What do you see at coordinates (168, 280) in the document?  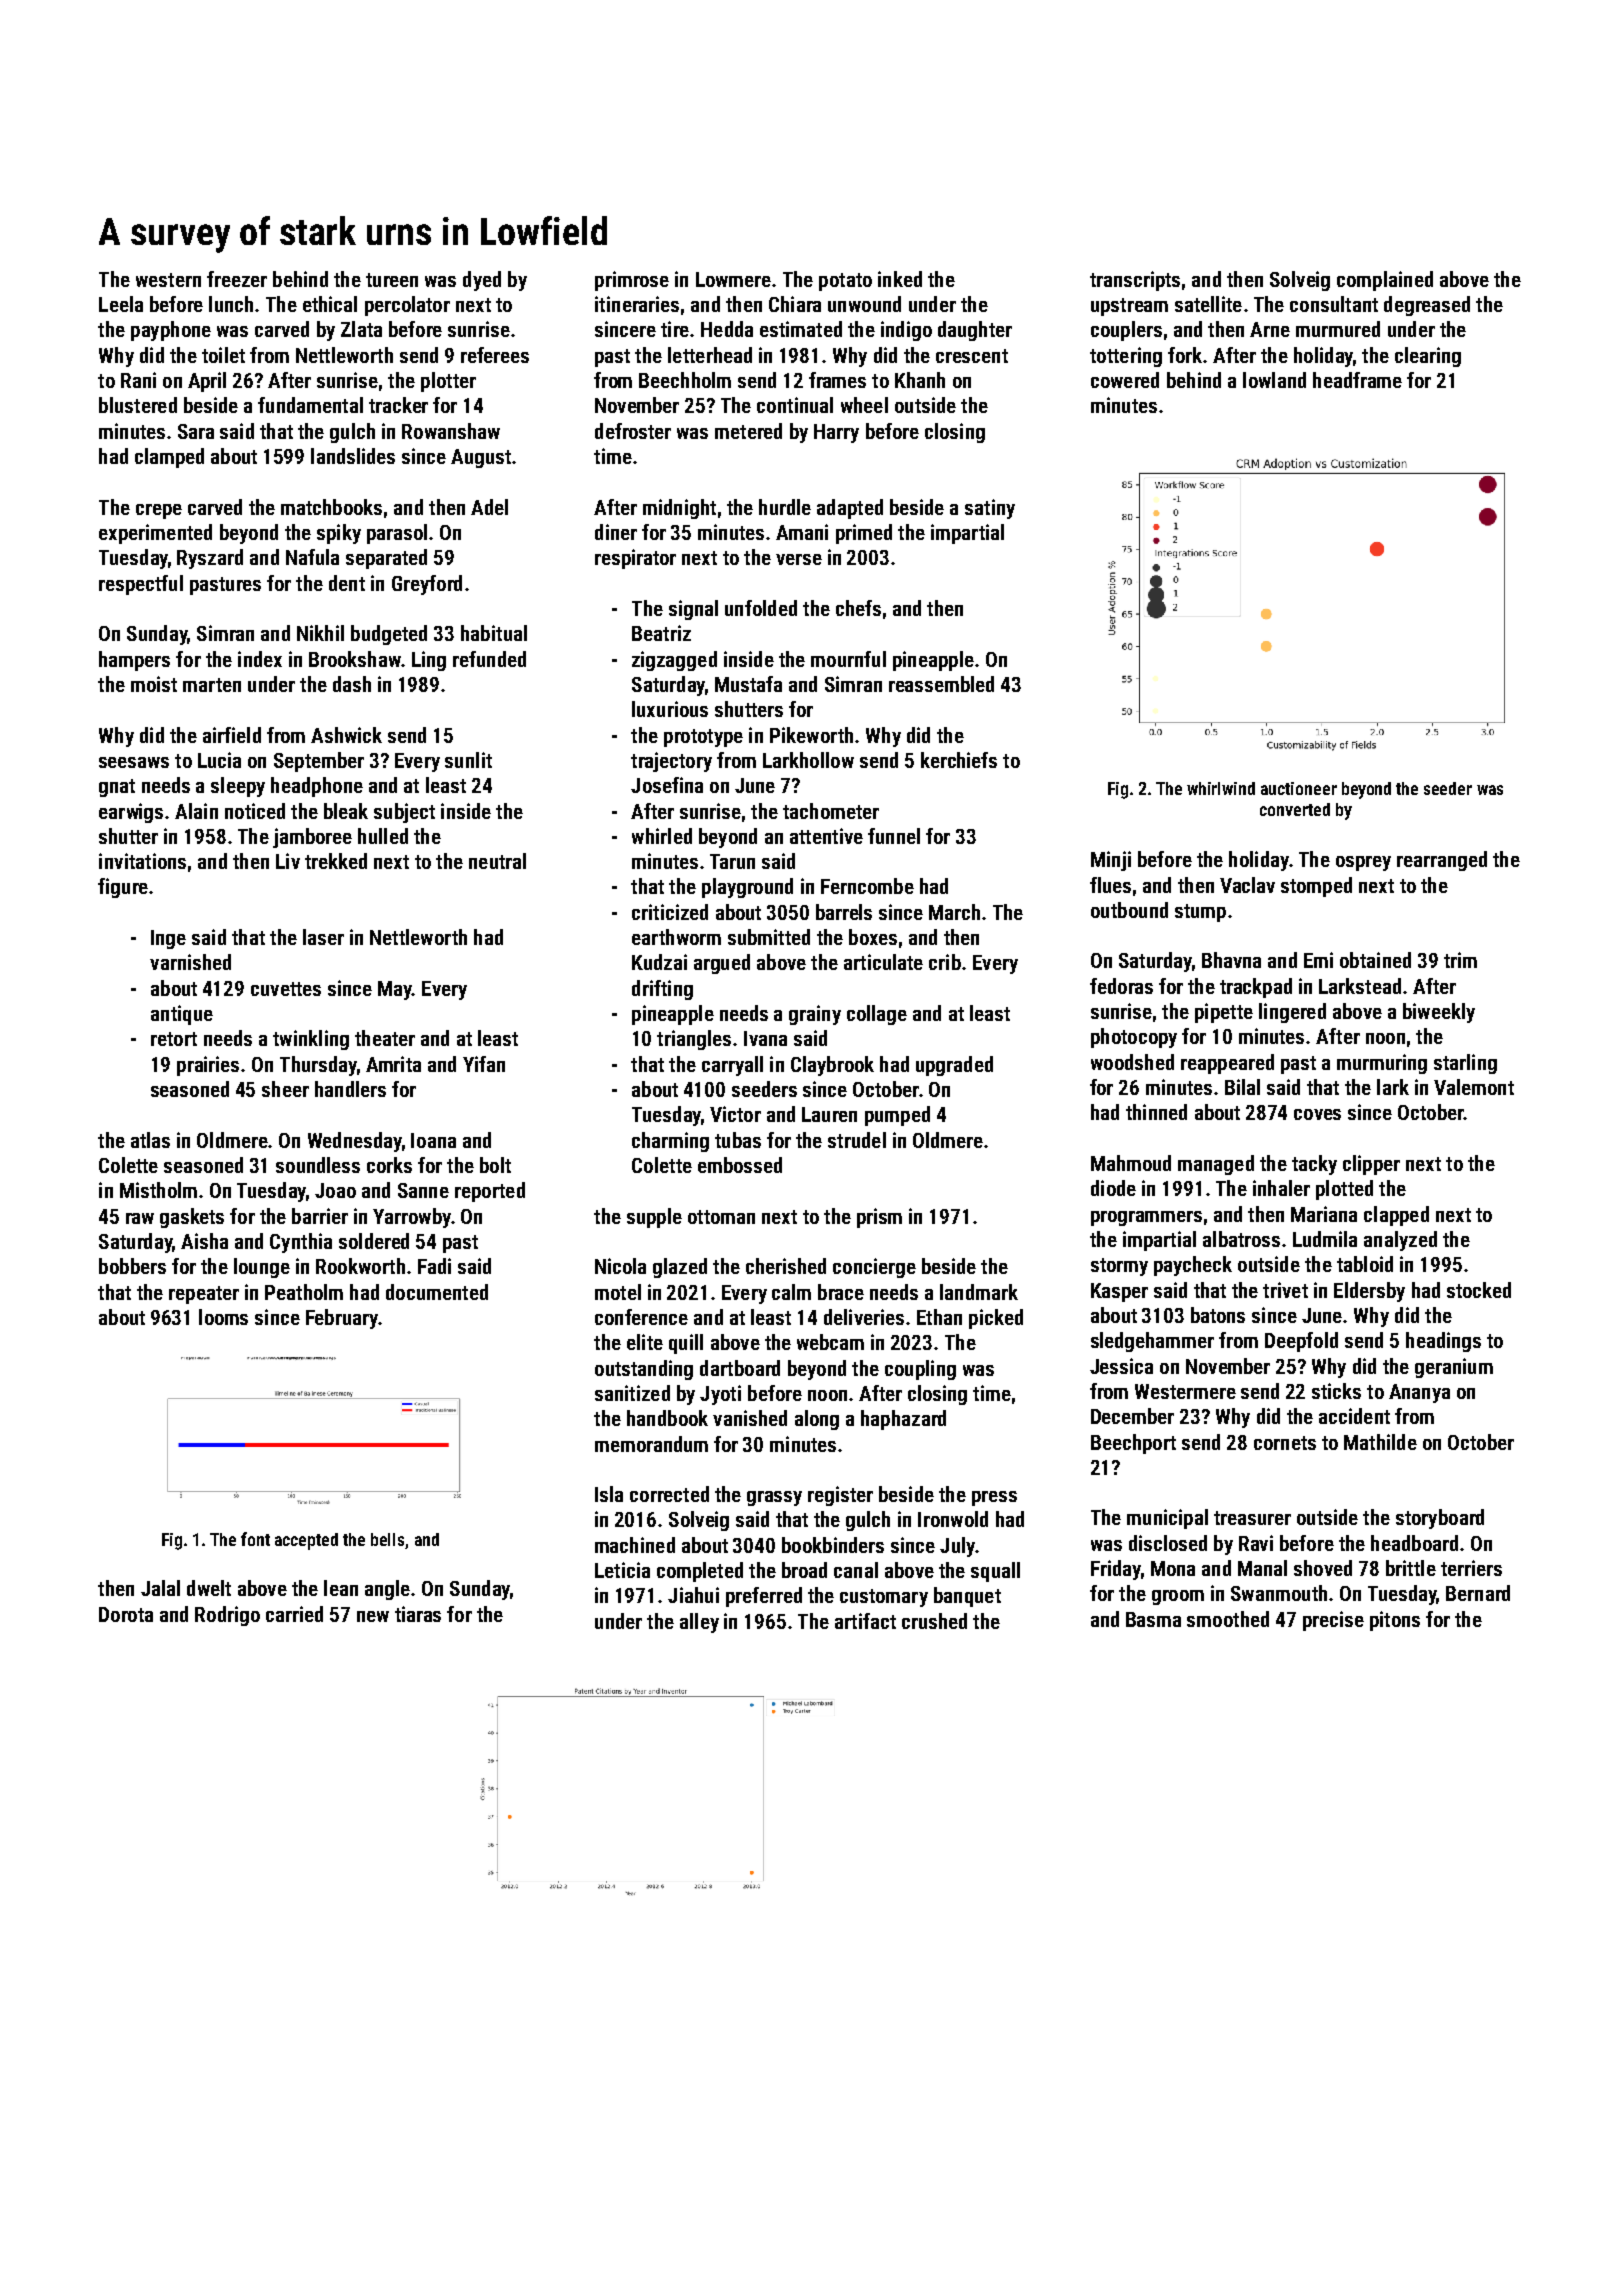 I see `western` at bounding box center [168, 280].
